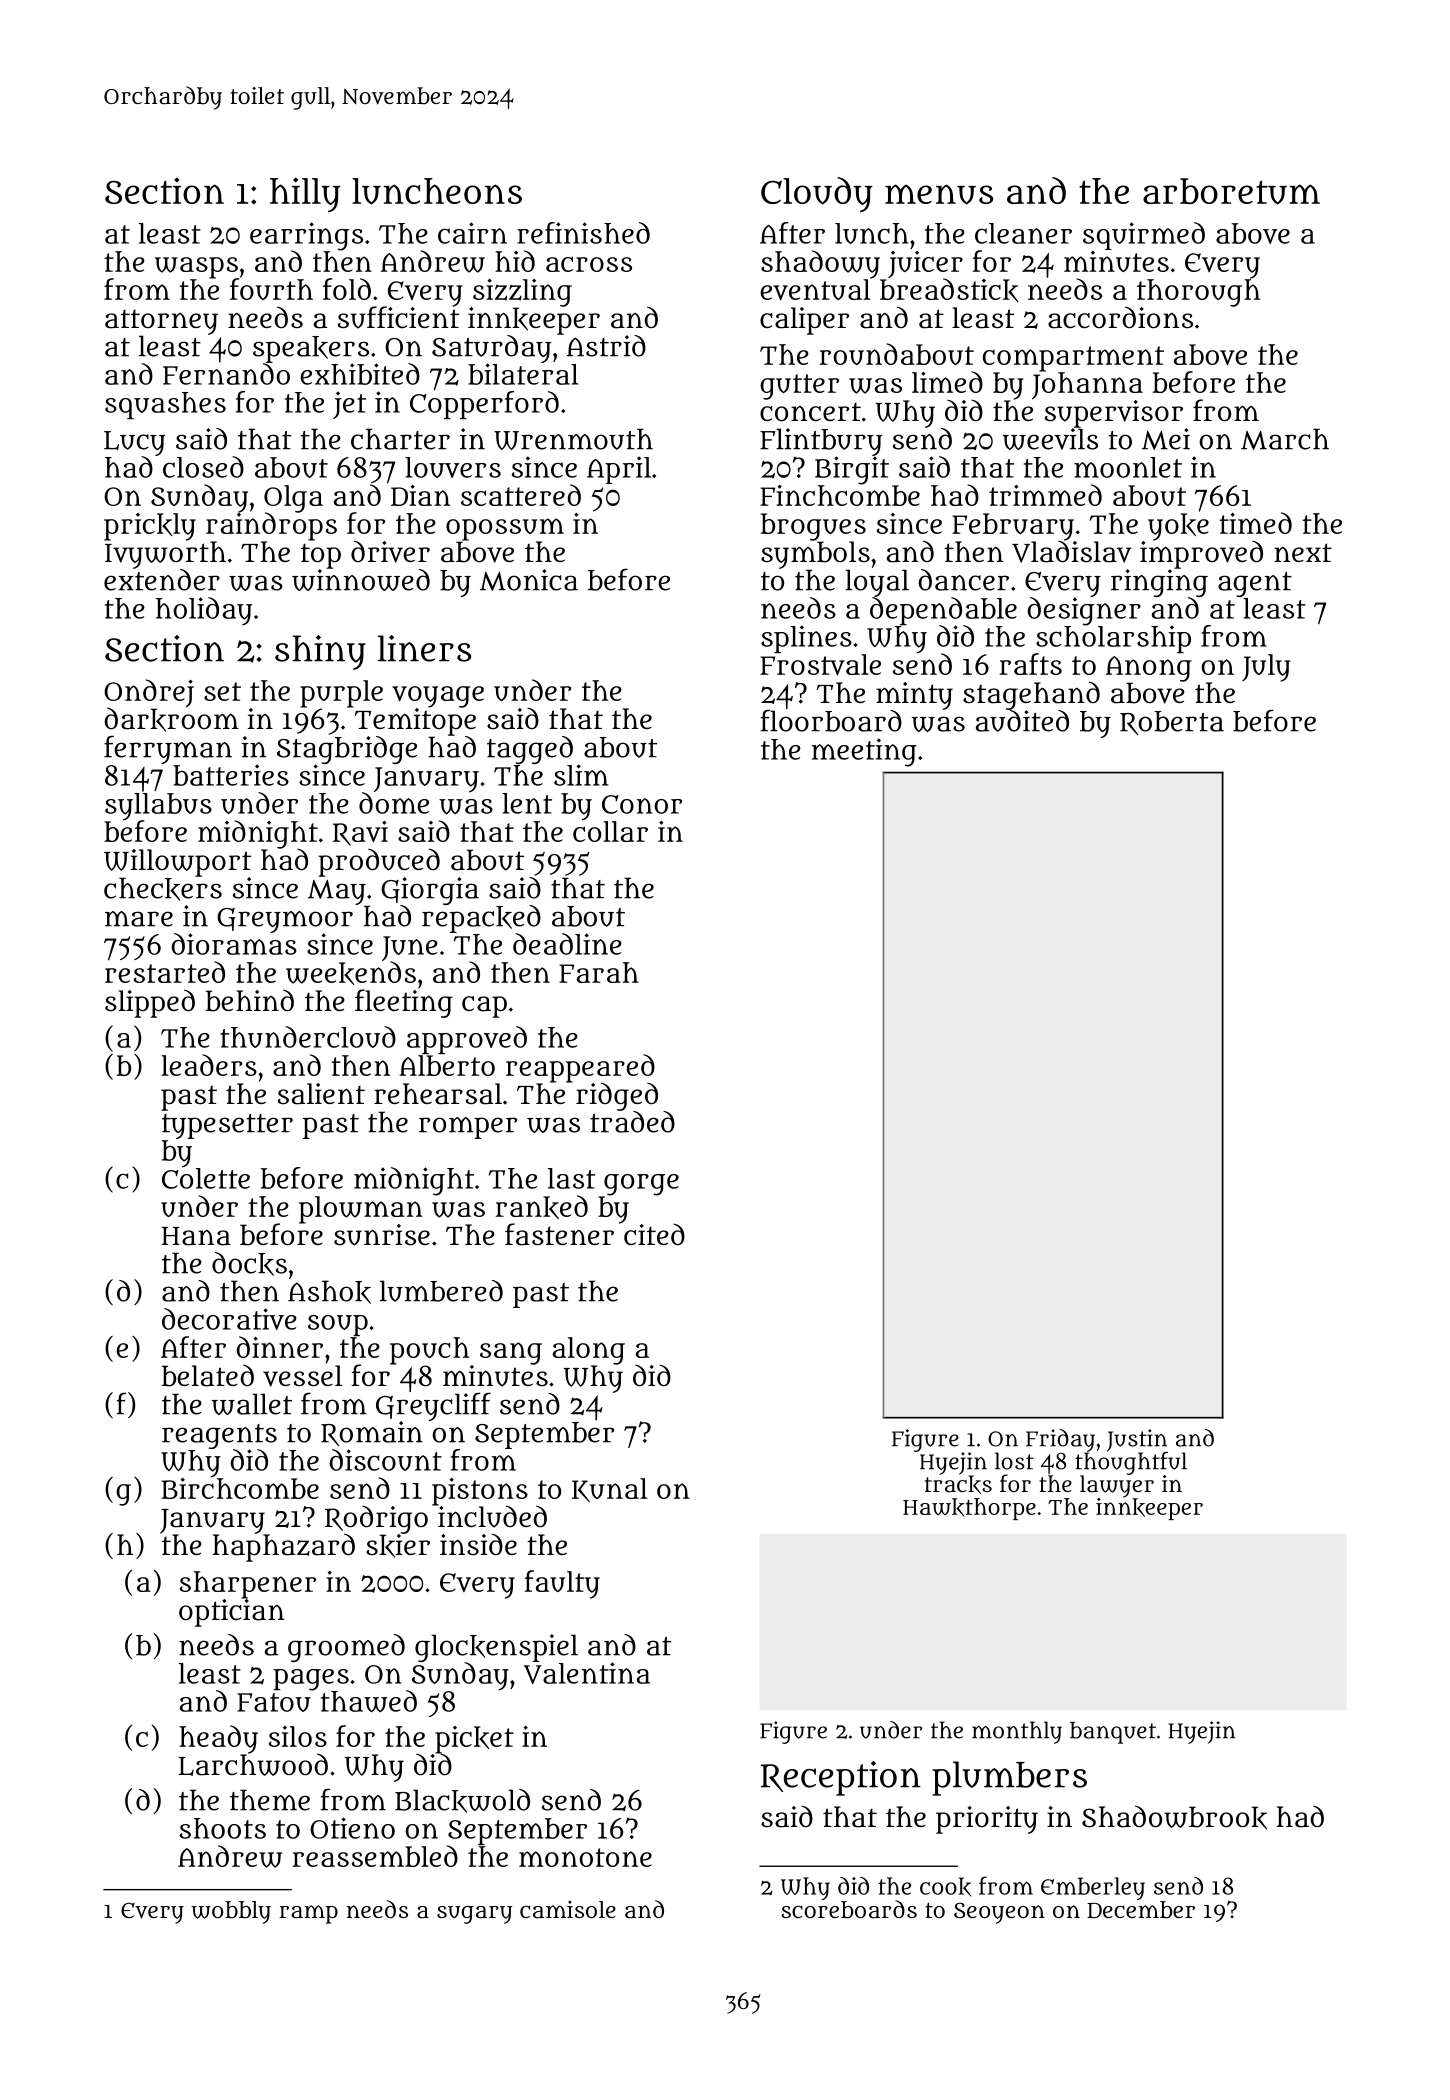 The image size is (1450, 2100). Describe the element at coordinates (341, 694) in the image. I see `purple` at that location.
